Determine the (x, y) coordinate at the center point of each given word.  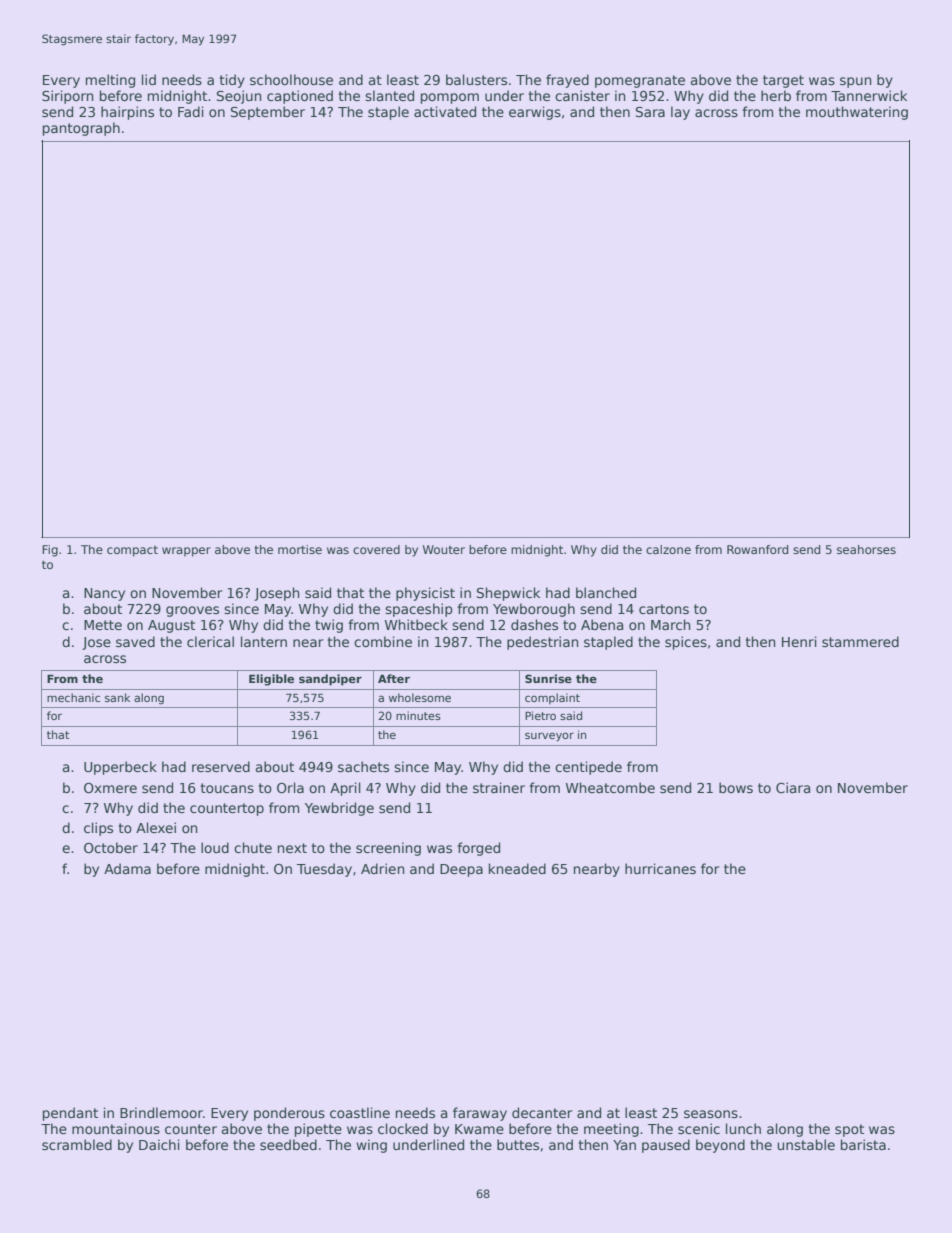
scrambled (77, 1144)
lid (149, 79)
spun (855, 82)
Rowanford (757, 549)
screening (388, 849)
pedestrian (542, 643)
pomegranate (640, 81)
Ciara (793, 787)
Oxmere (110, 788)
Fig (50, 551)
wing (371, 1146)
